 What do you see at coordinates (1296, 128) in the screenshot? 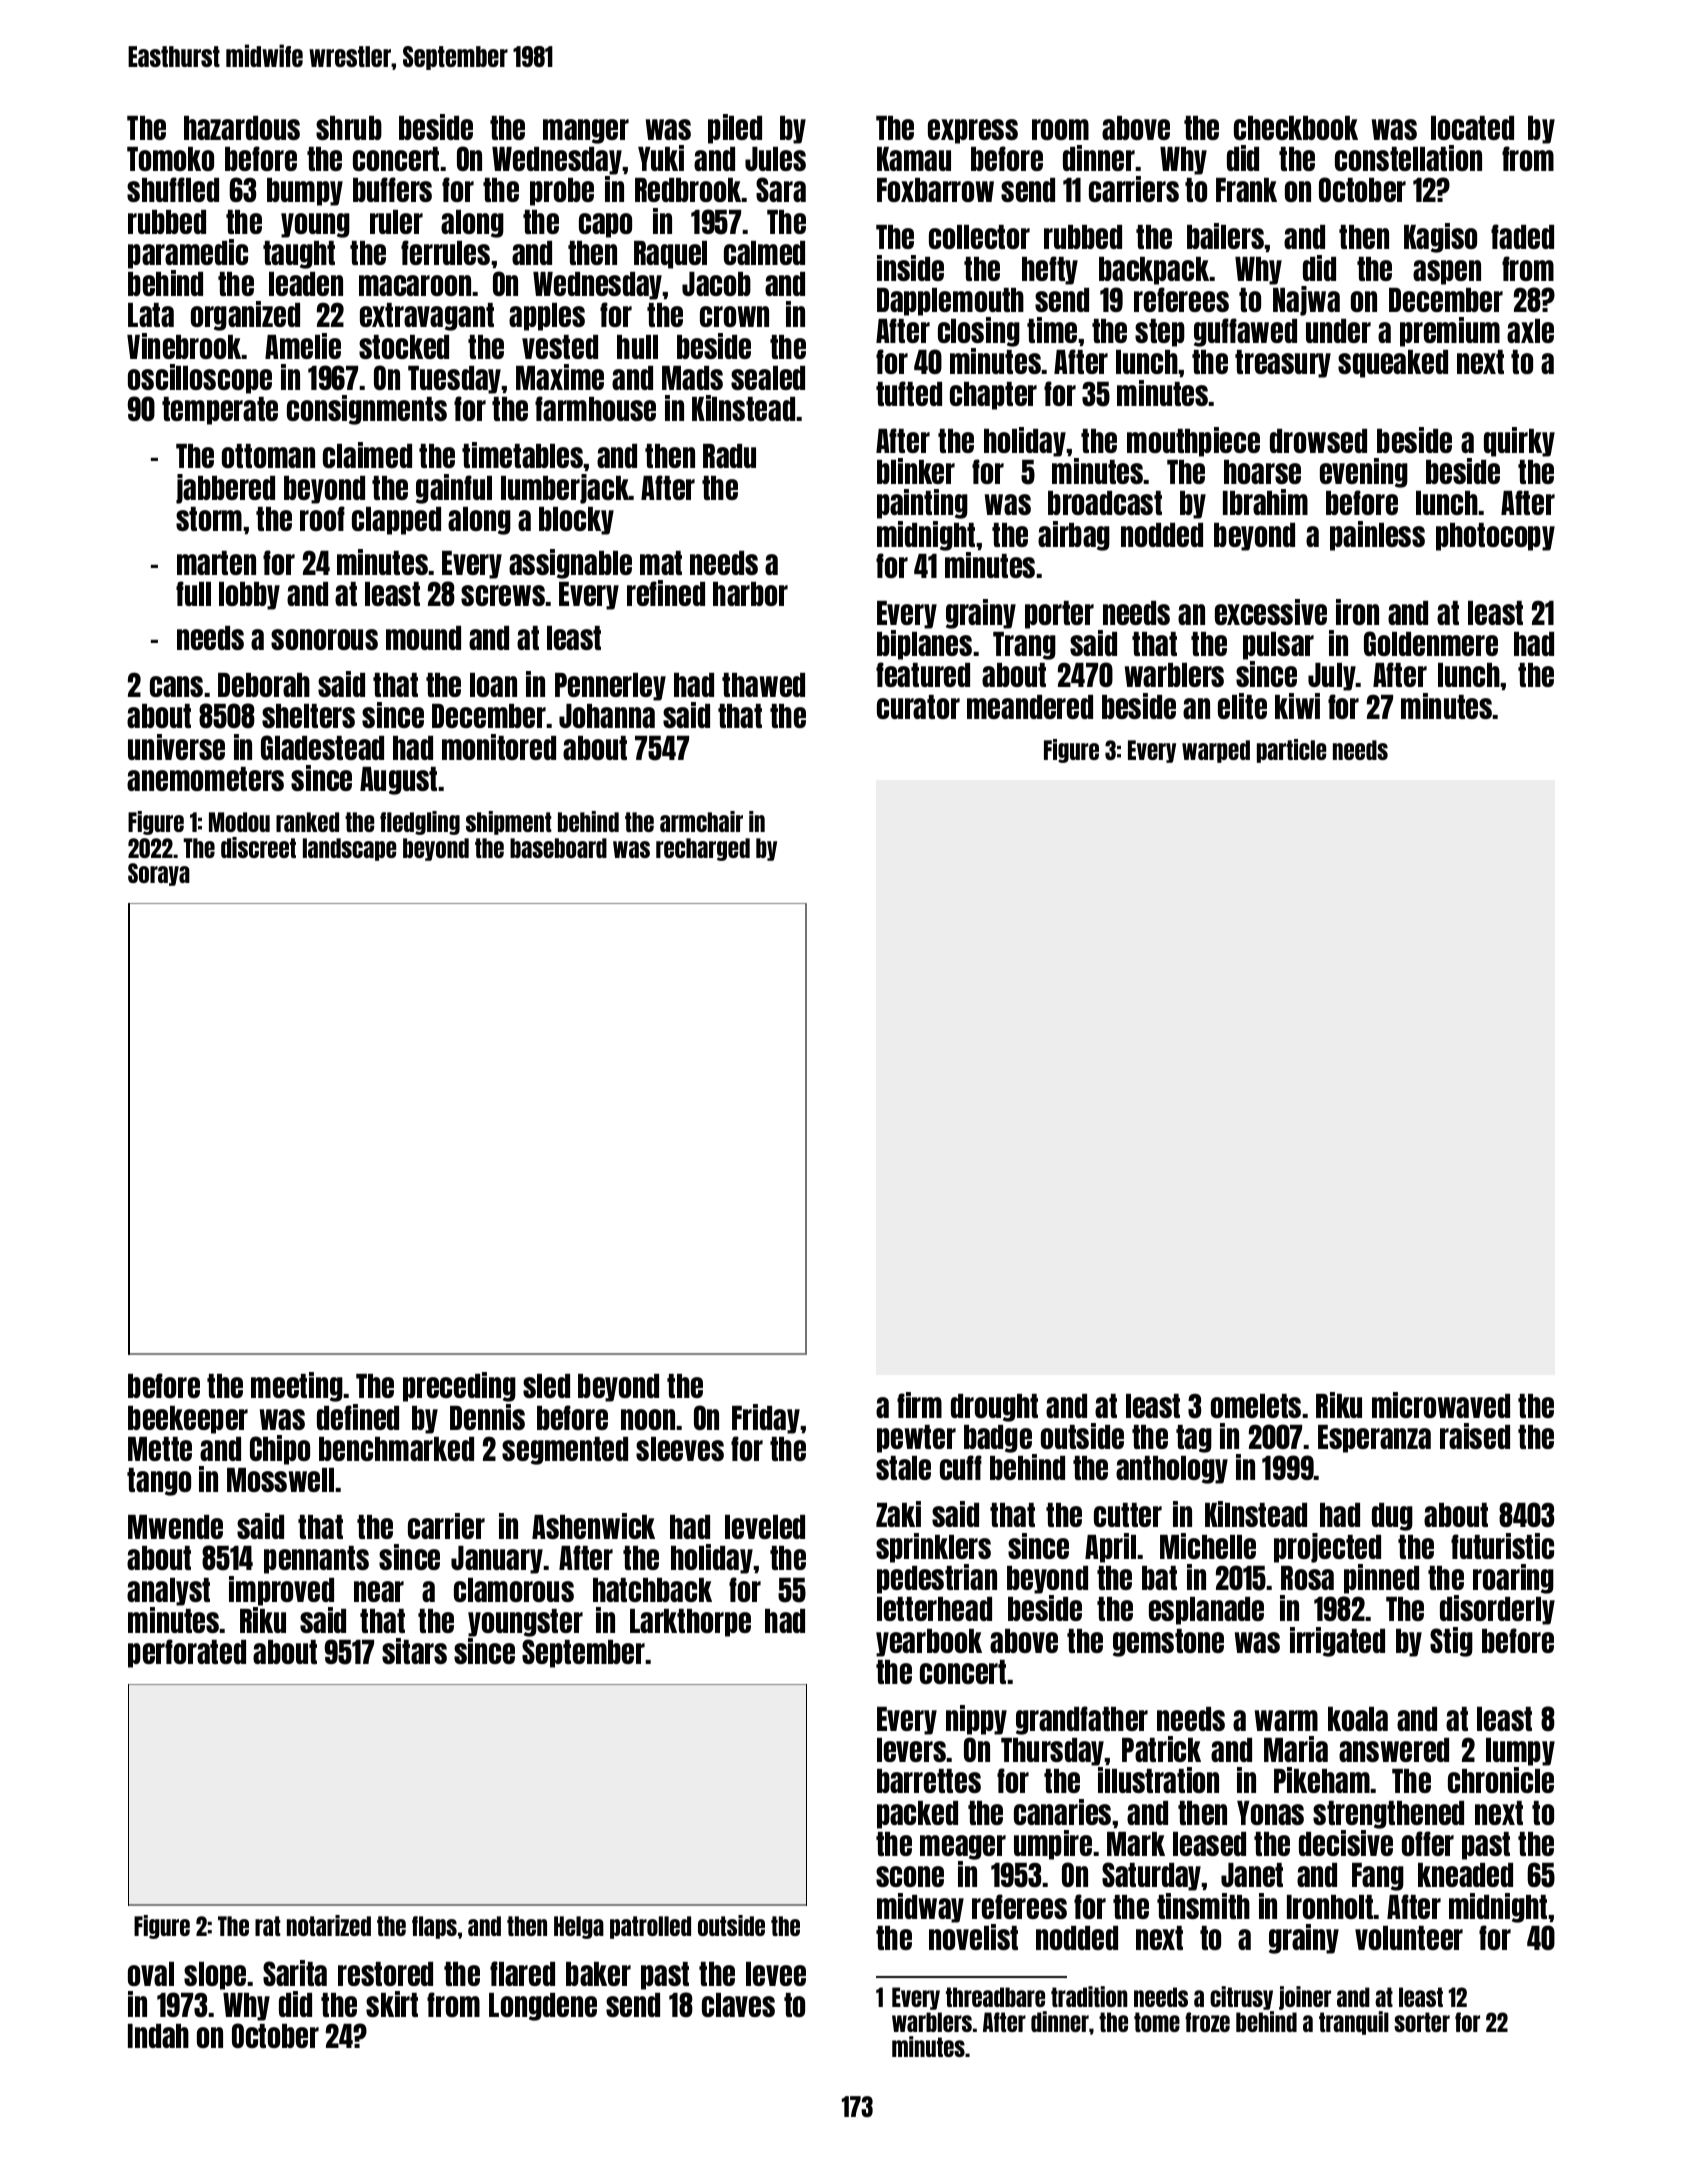
I see `checkbook` at bounding box center [1296, 128].
